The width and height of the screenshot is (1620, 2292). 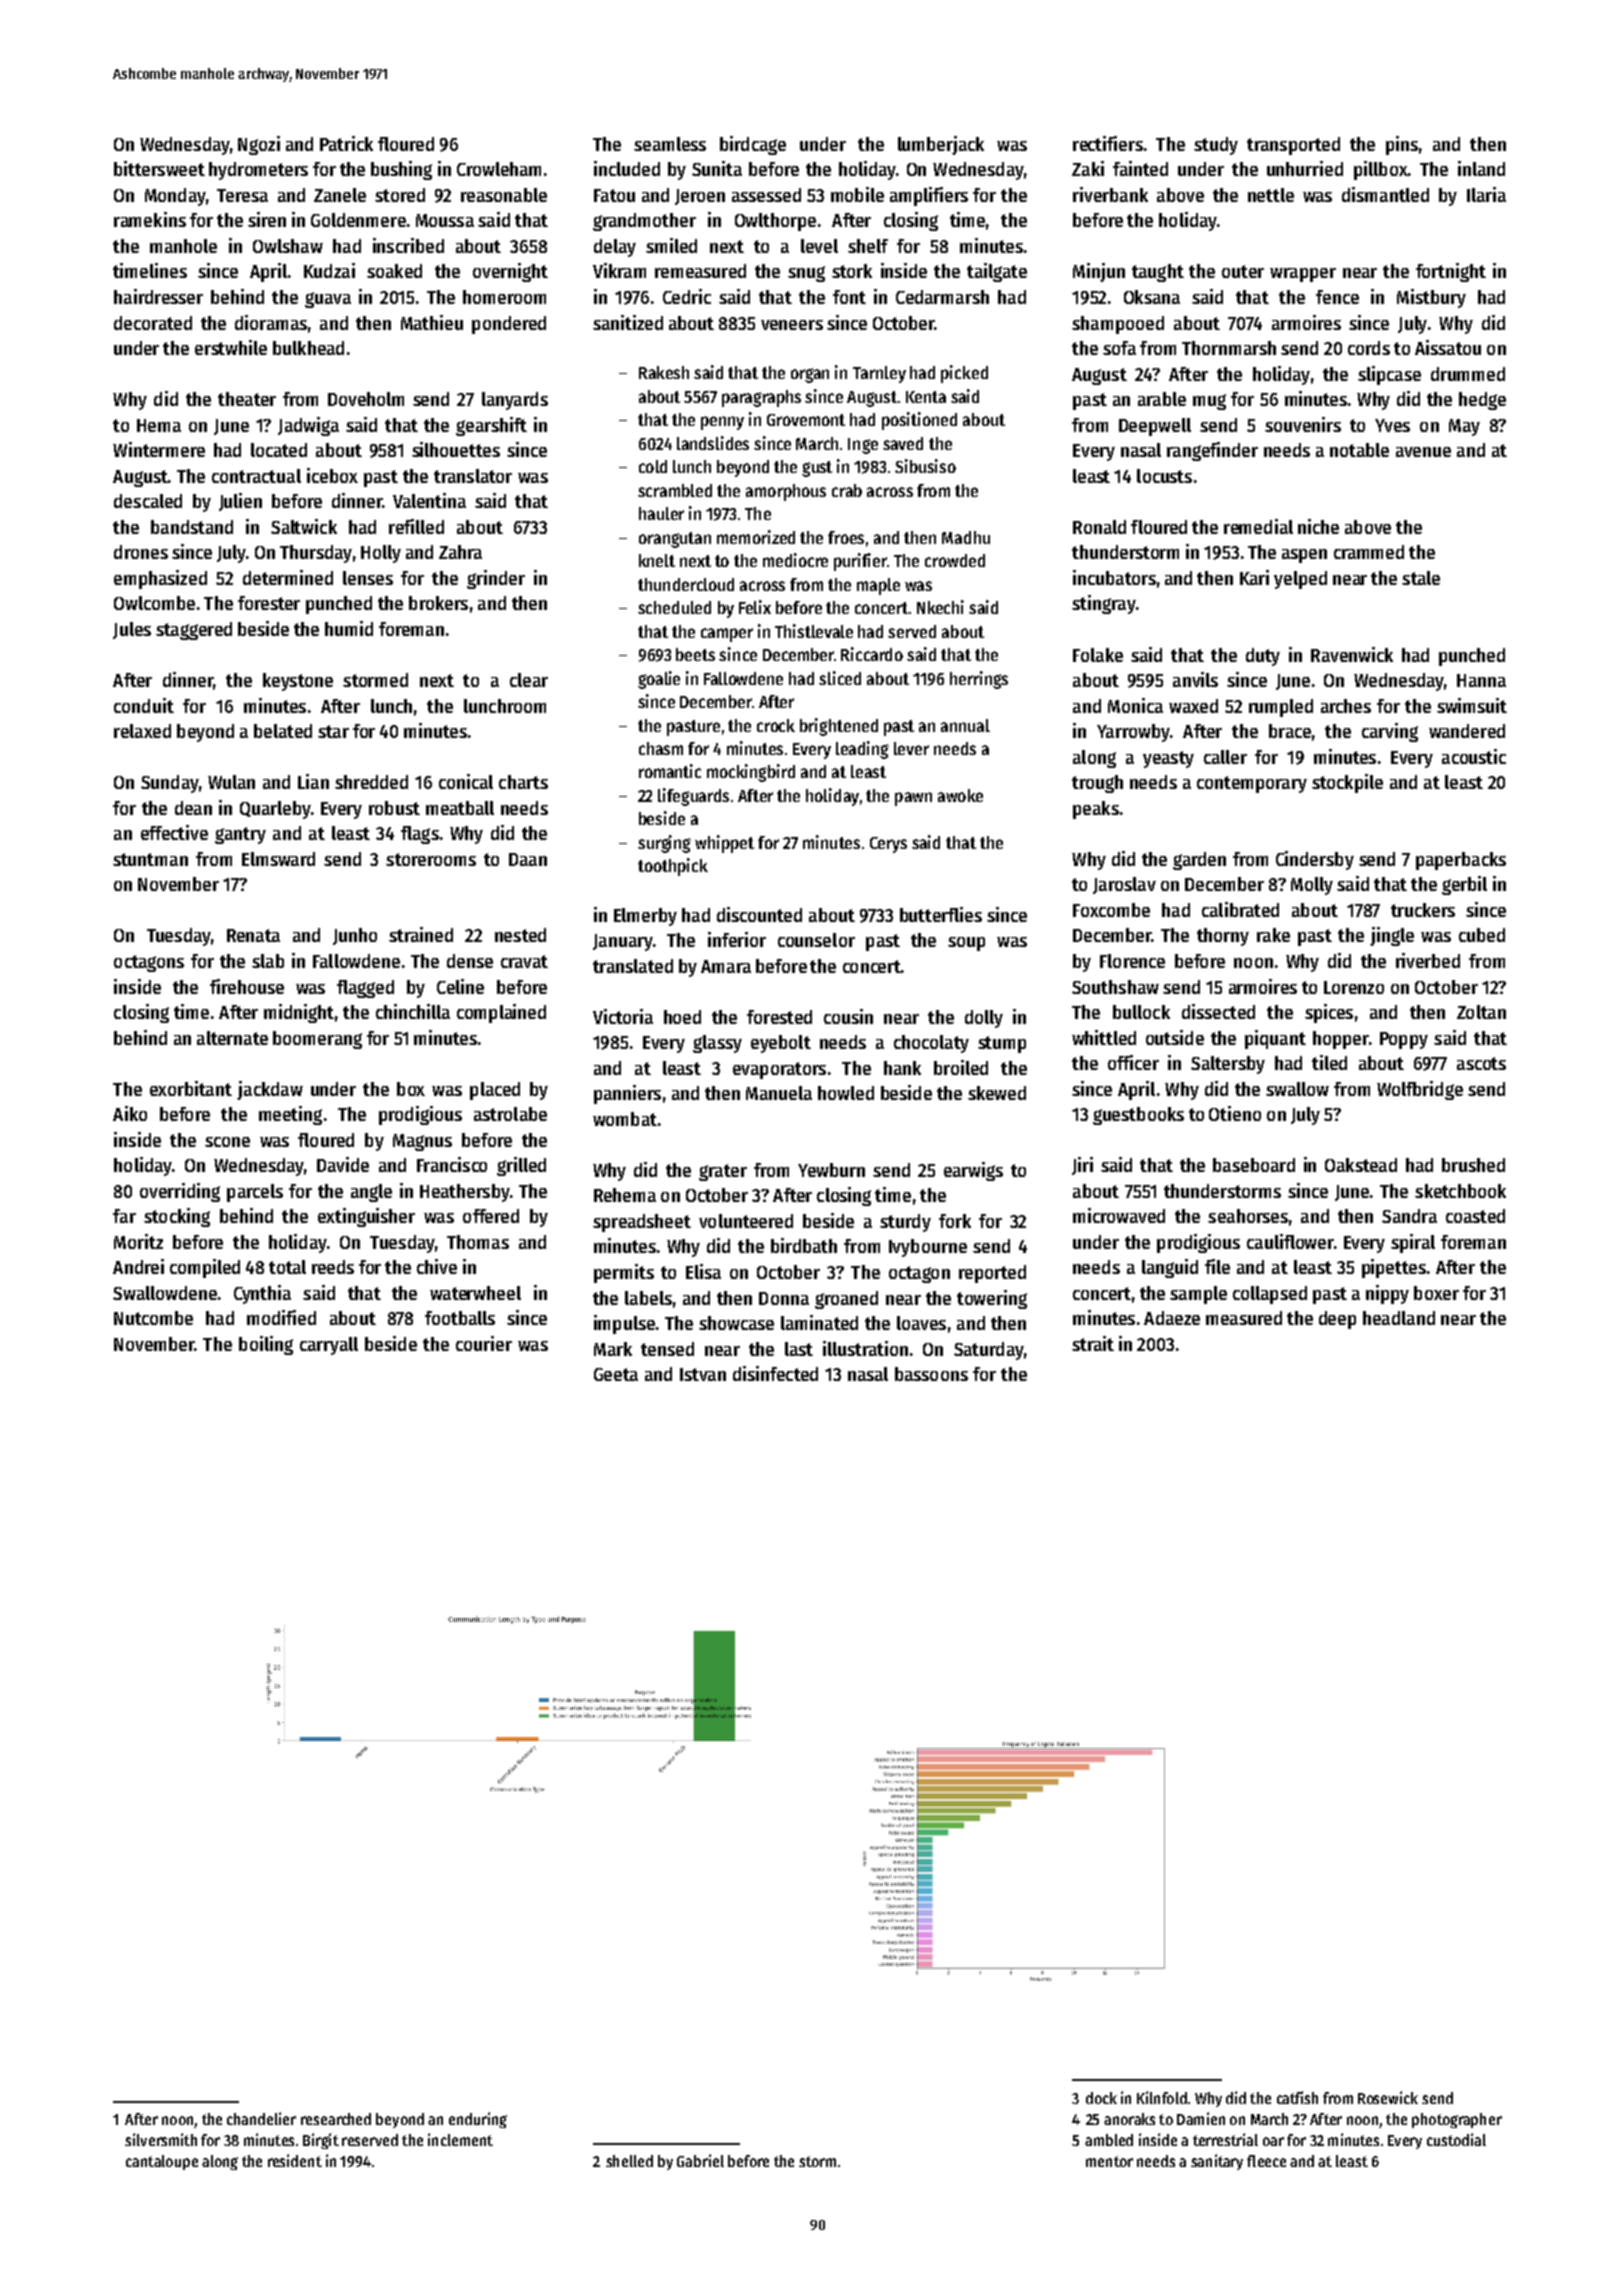 What do you see at coordinates (366, 399) in the screenshot?
I see `Doveholm` at bounding box center [366, 399].
